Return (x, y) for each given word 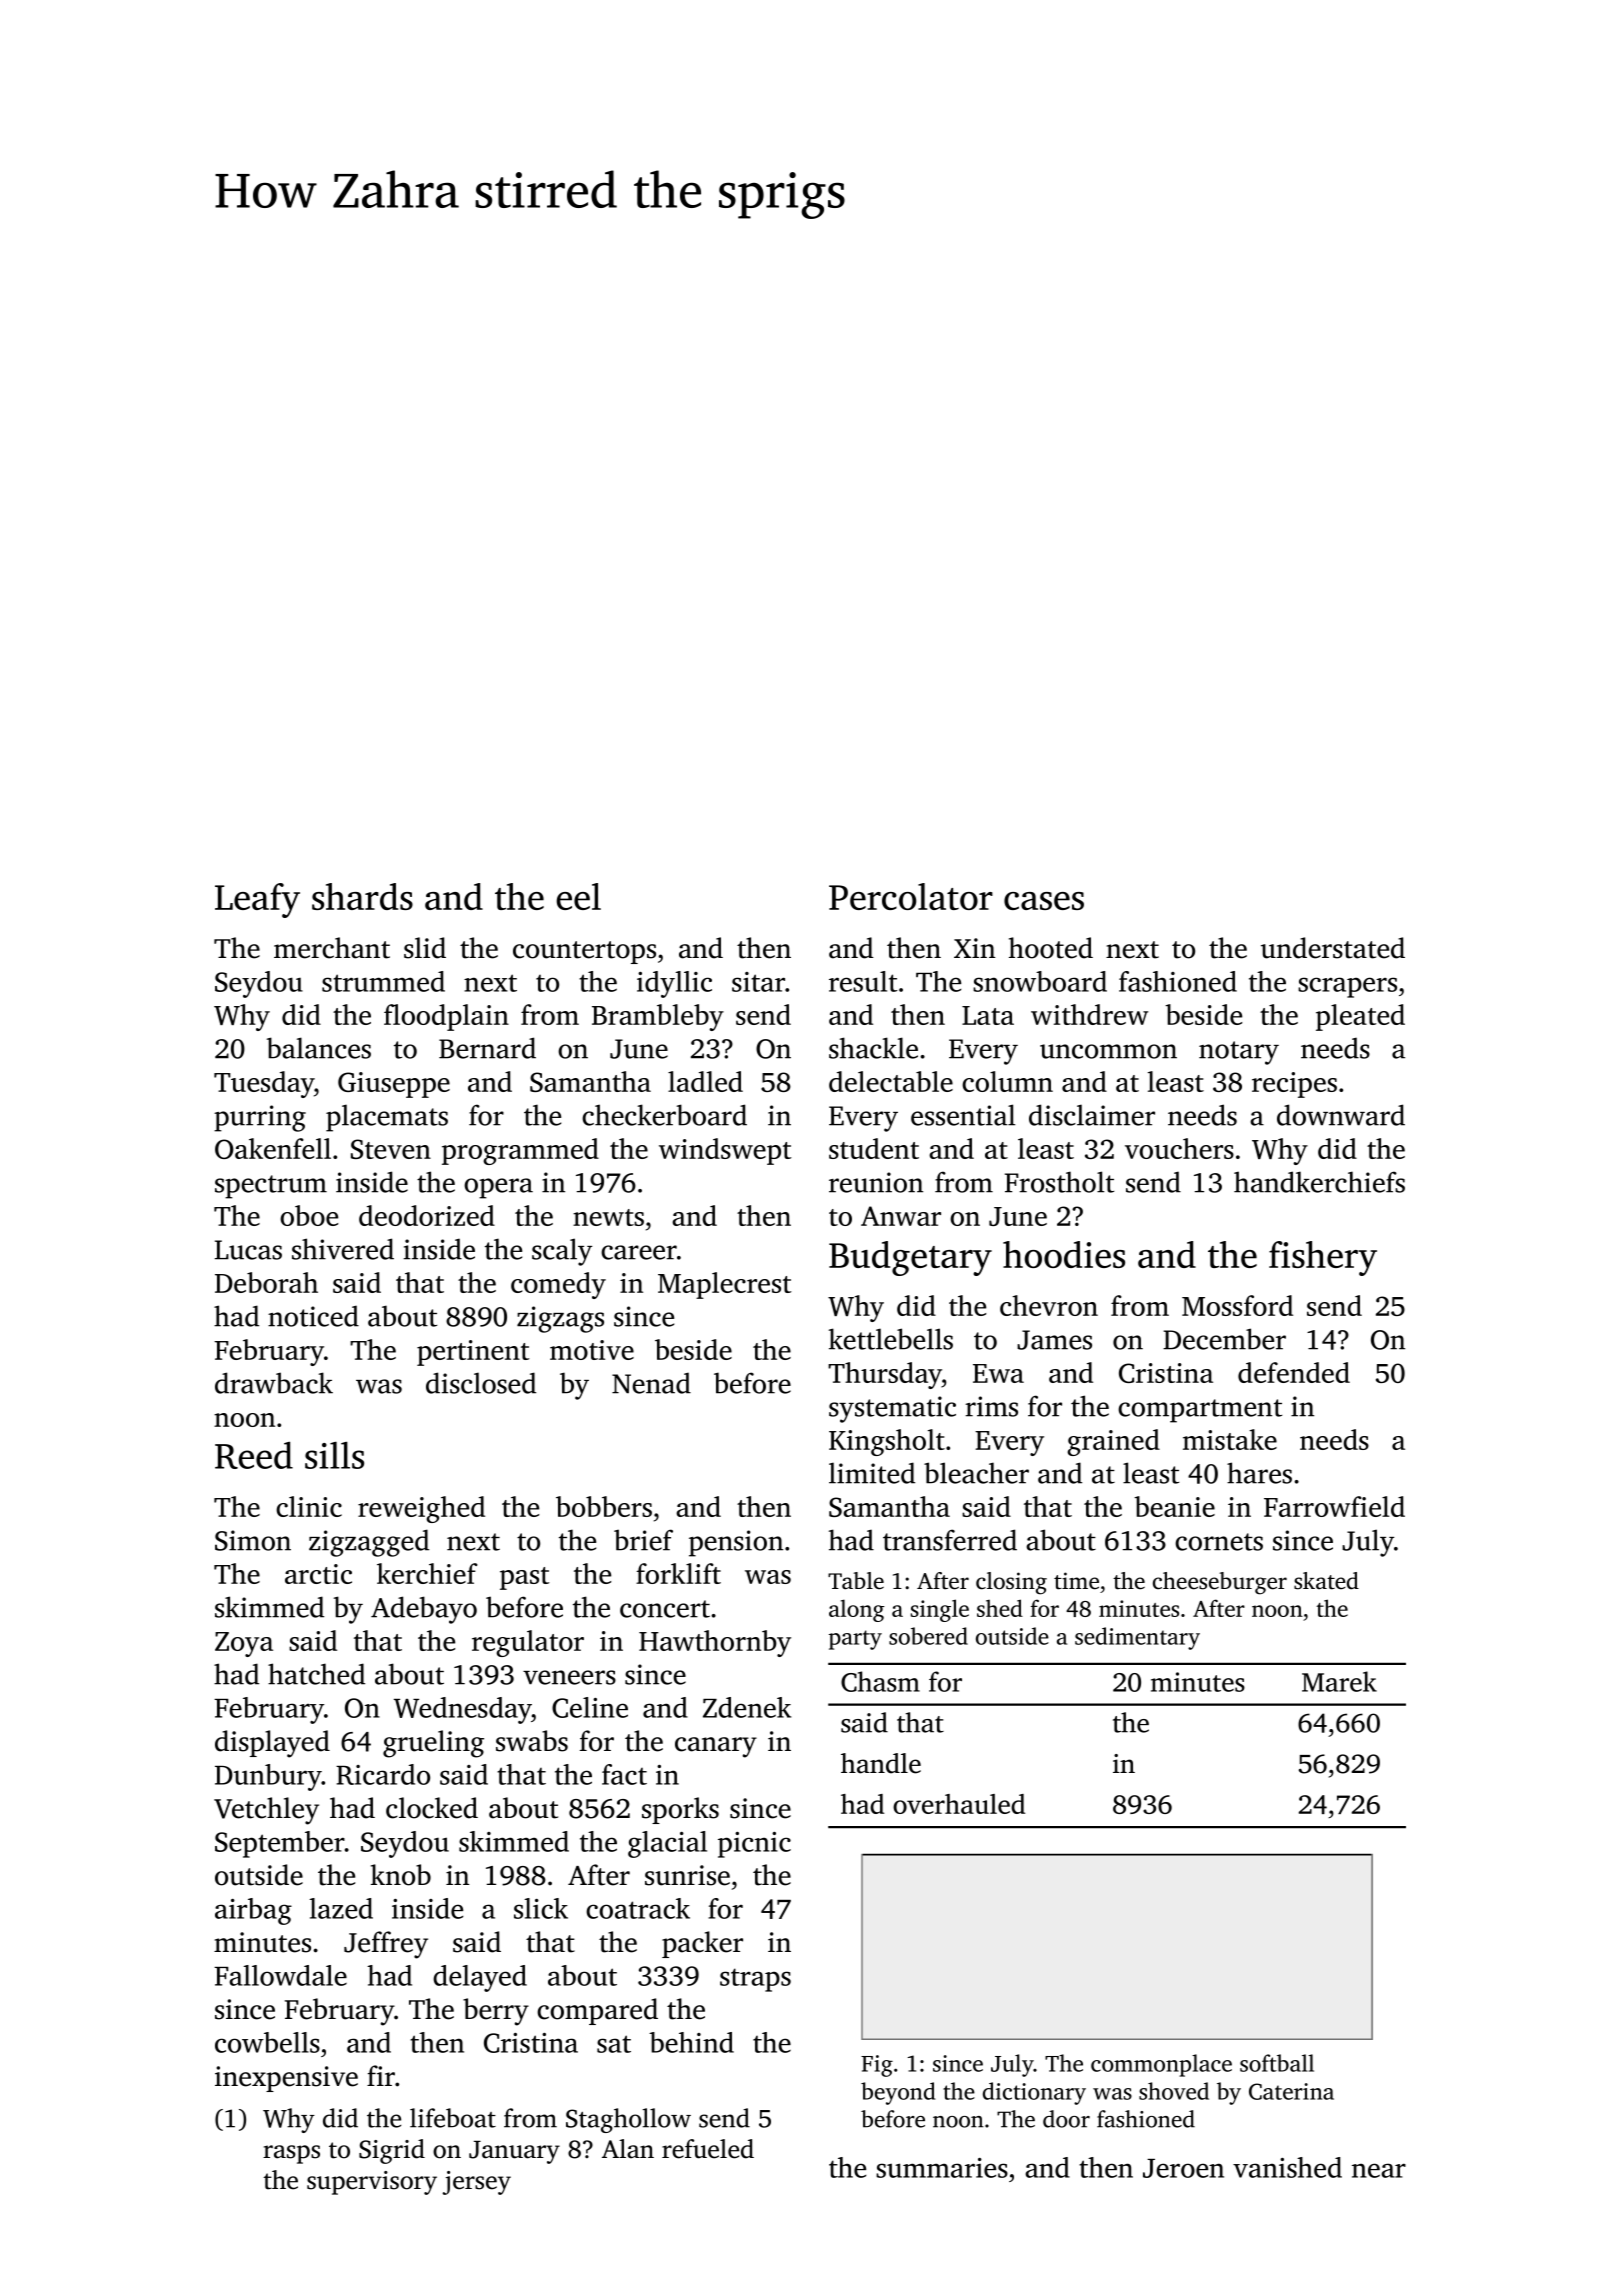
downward (1341, 1115)
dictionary (1034, 2093)
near (1379, 2170)
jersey (477, 2183)
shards (362, 896)
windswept (725, 1151)
